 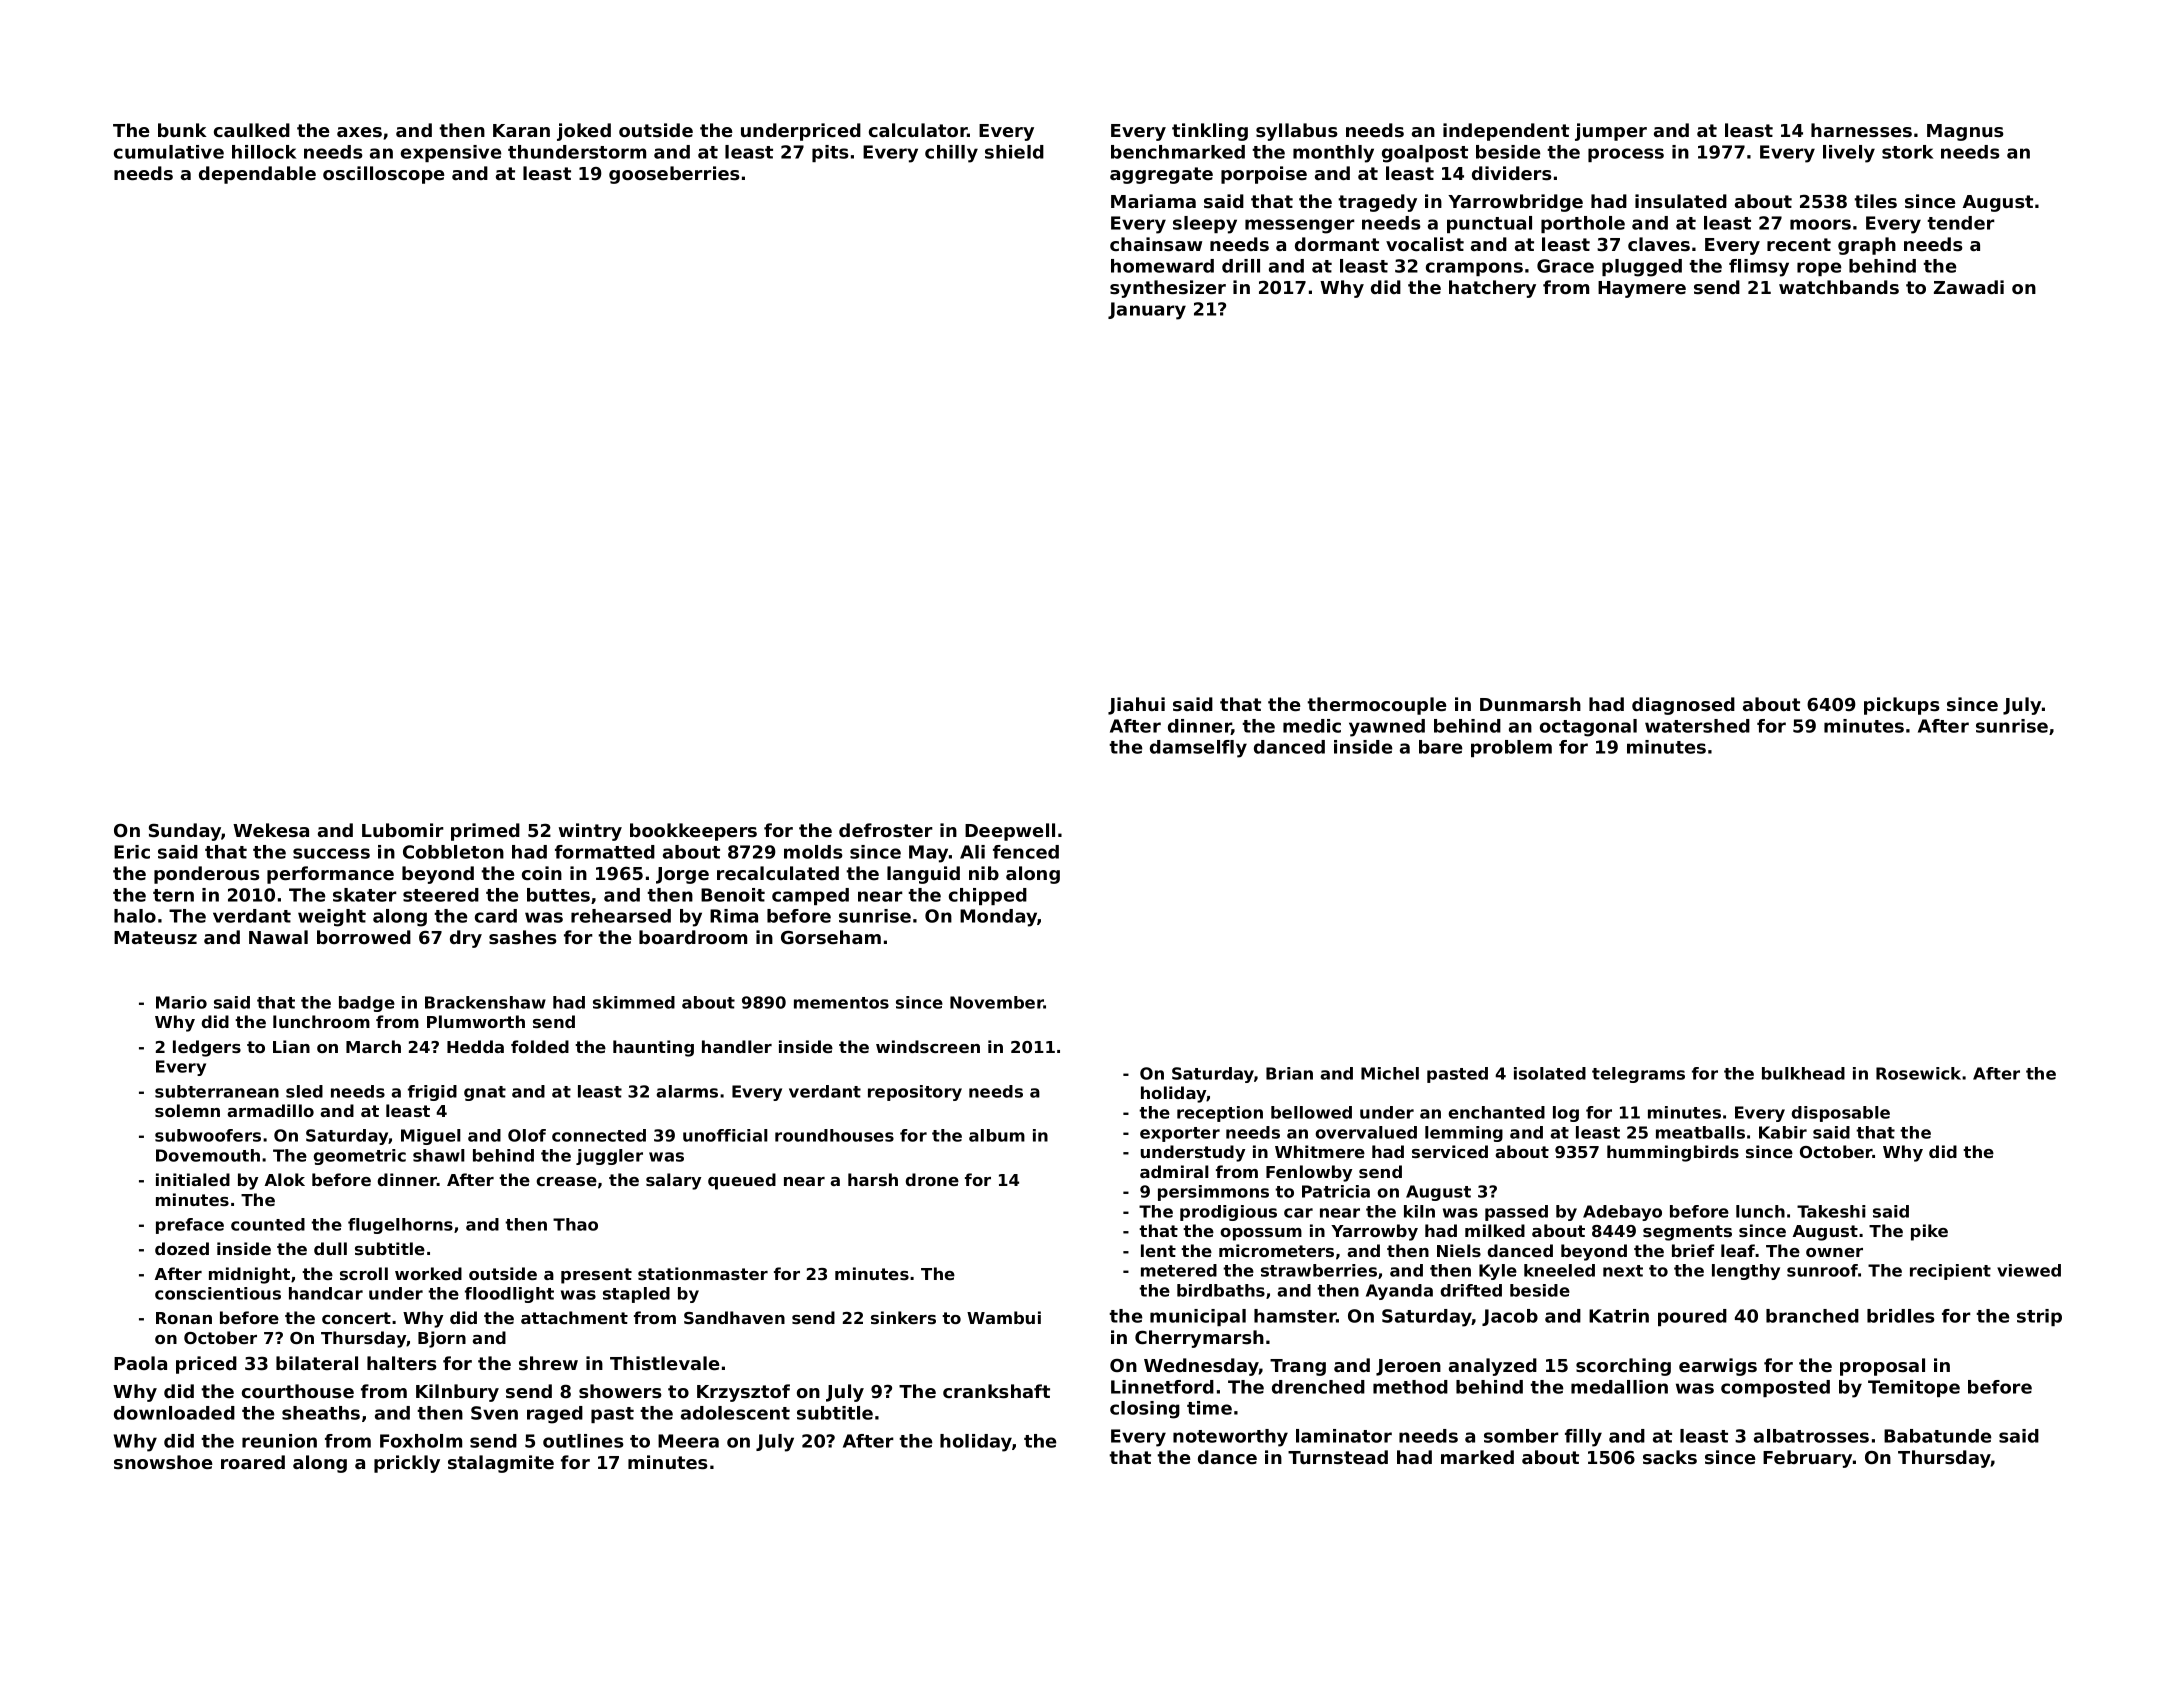 What do you see at coordinates (403, 830) in the document?
I see `Lubomir` at bounding box center [403, 830].
